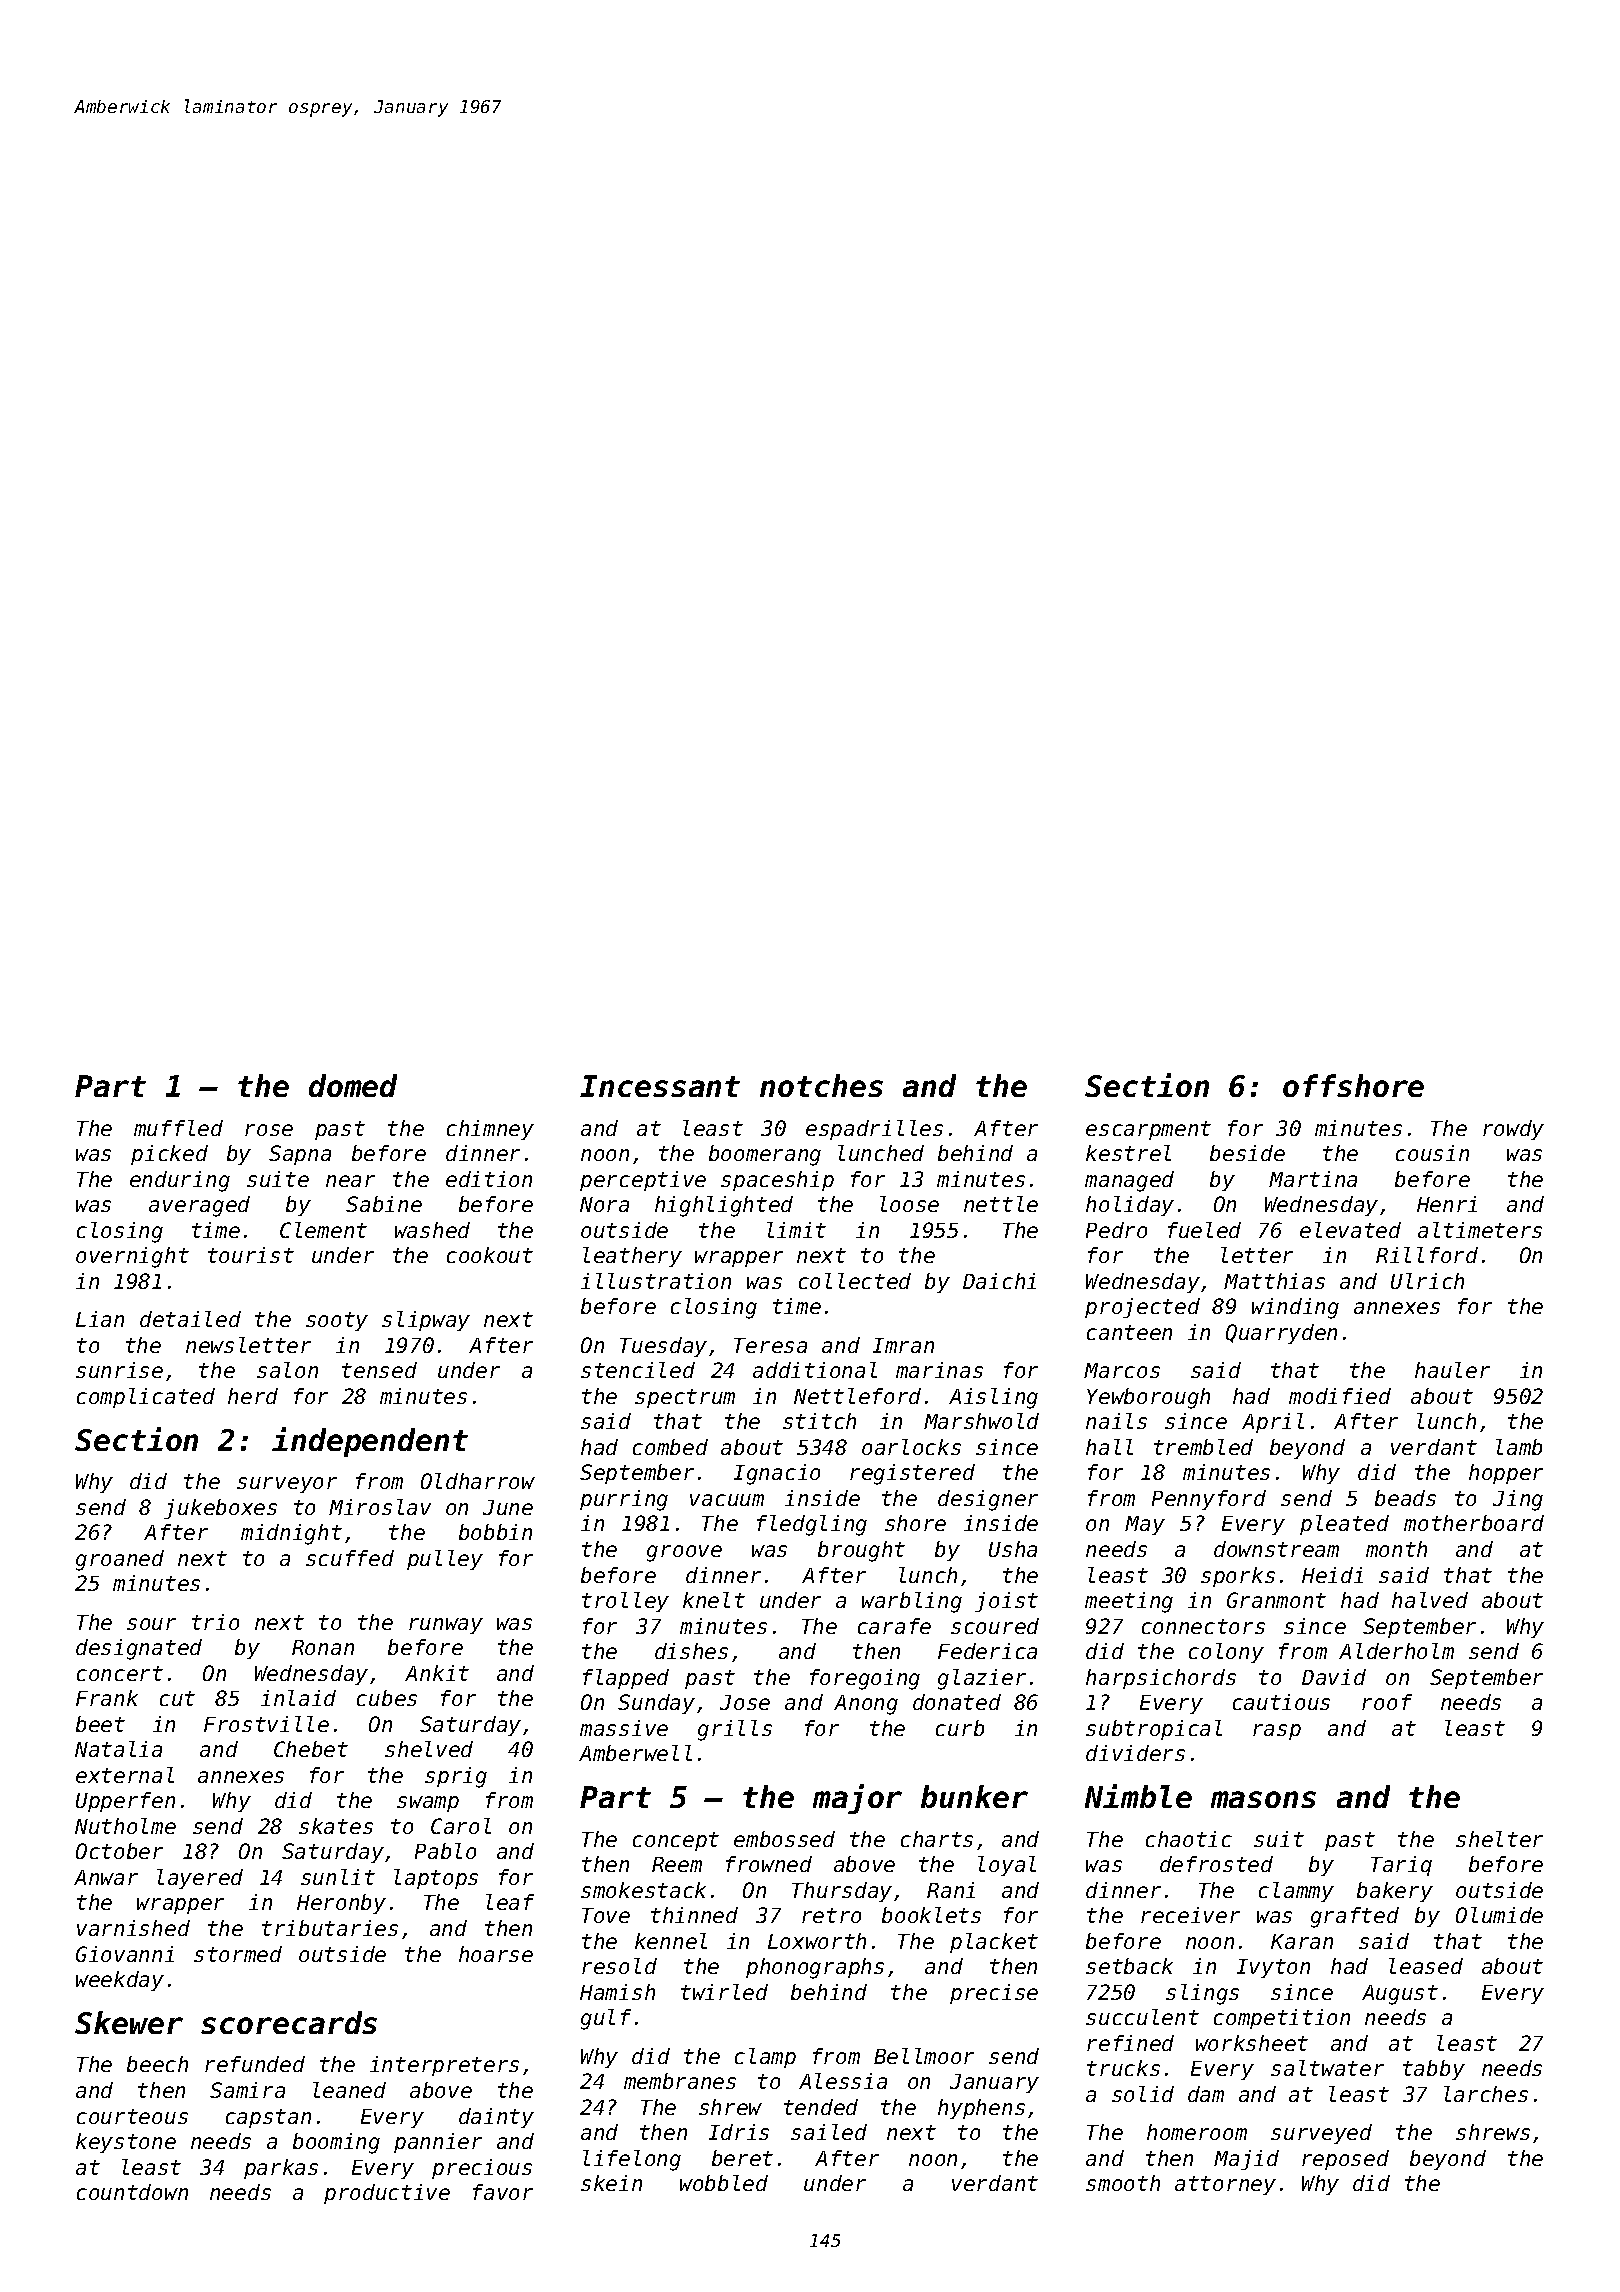 The width and height of the page is (1620, 2292). I want to click on productive, so click(387, 2194).
